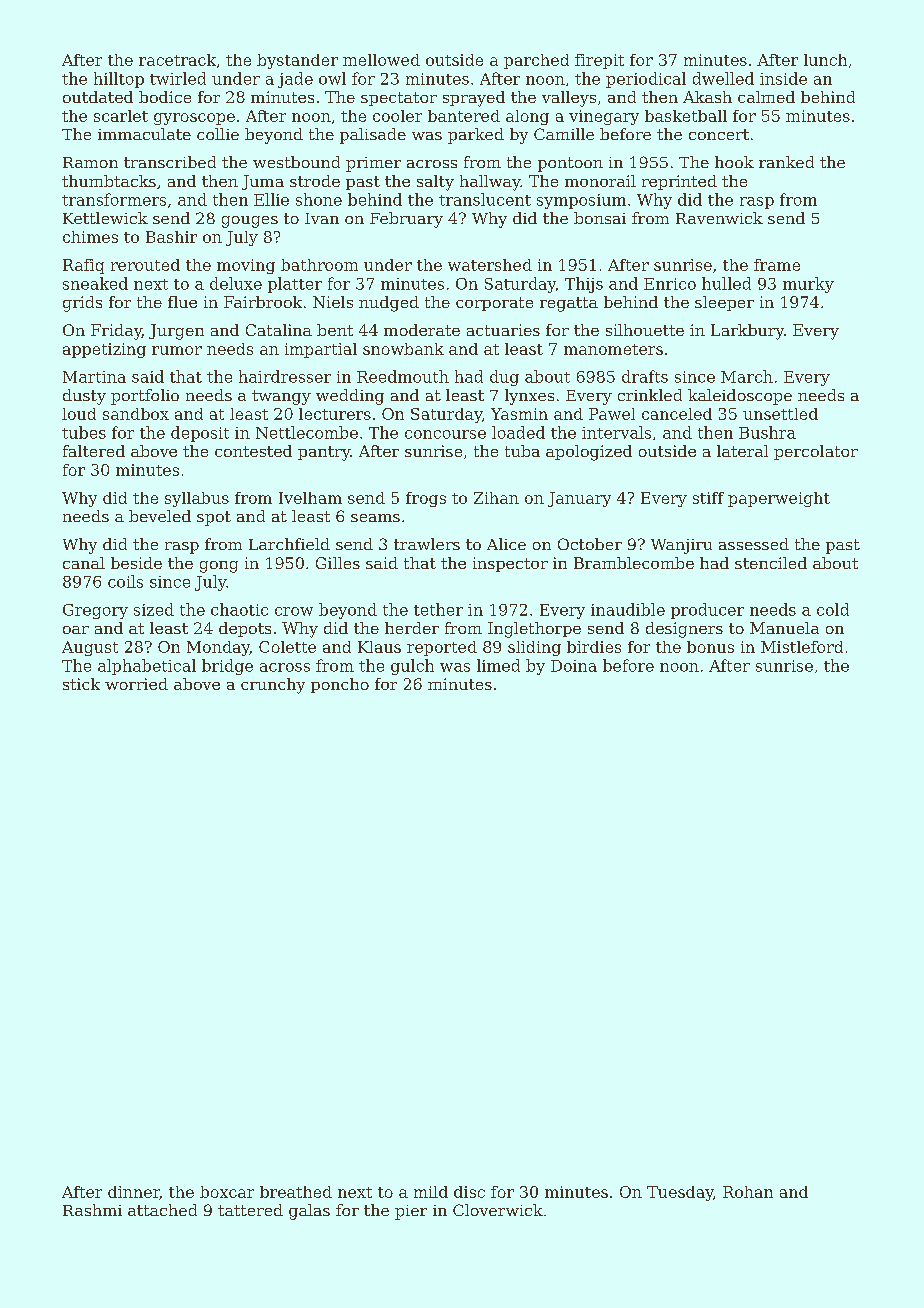  I want to click on Mistleford, so click(802, 647).
